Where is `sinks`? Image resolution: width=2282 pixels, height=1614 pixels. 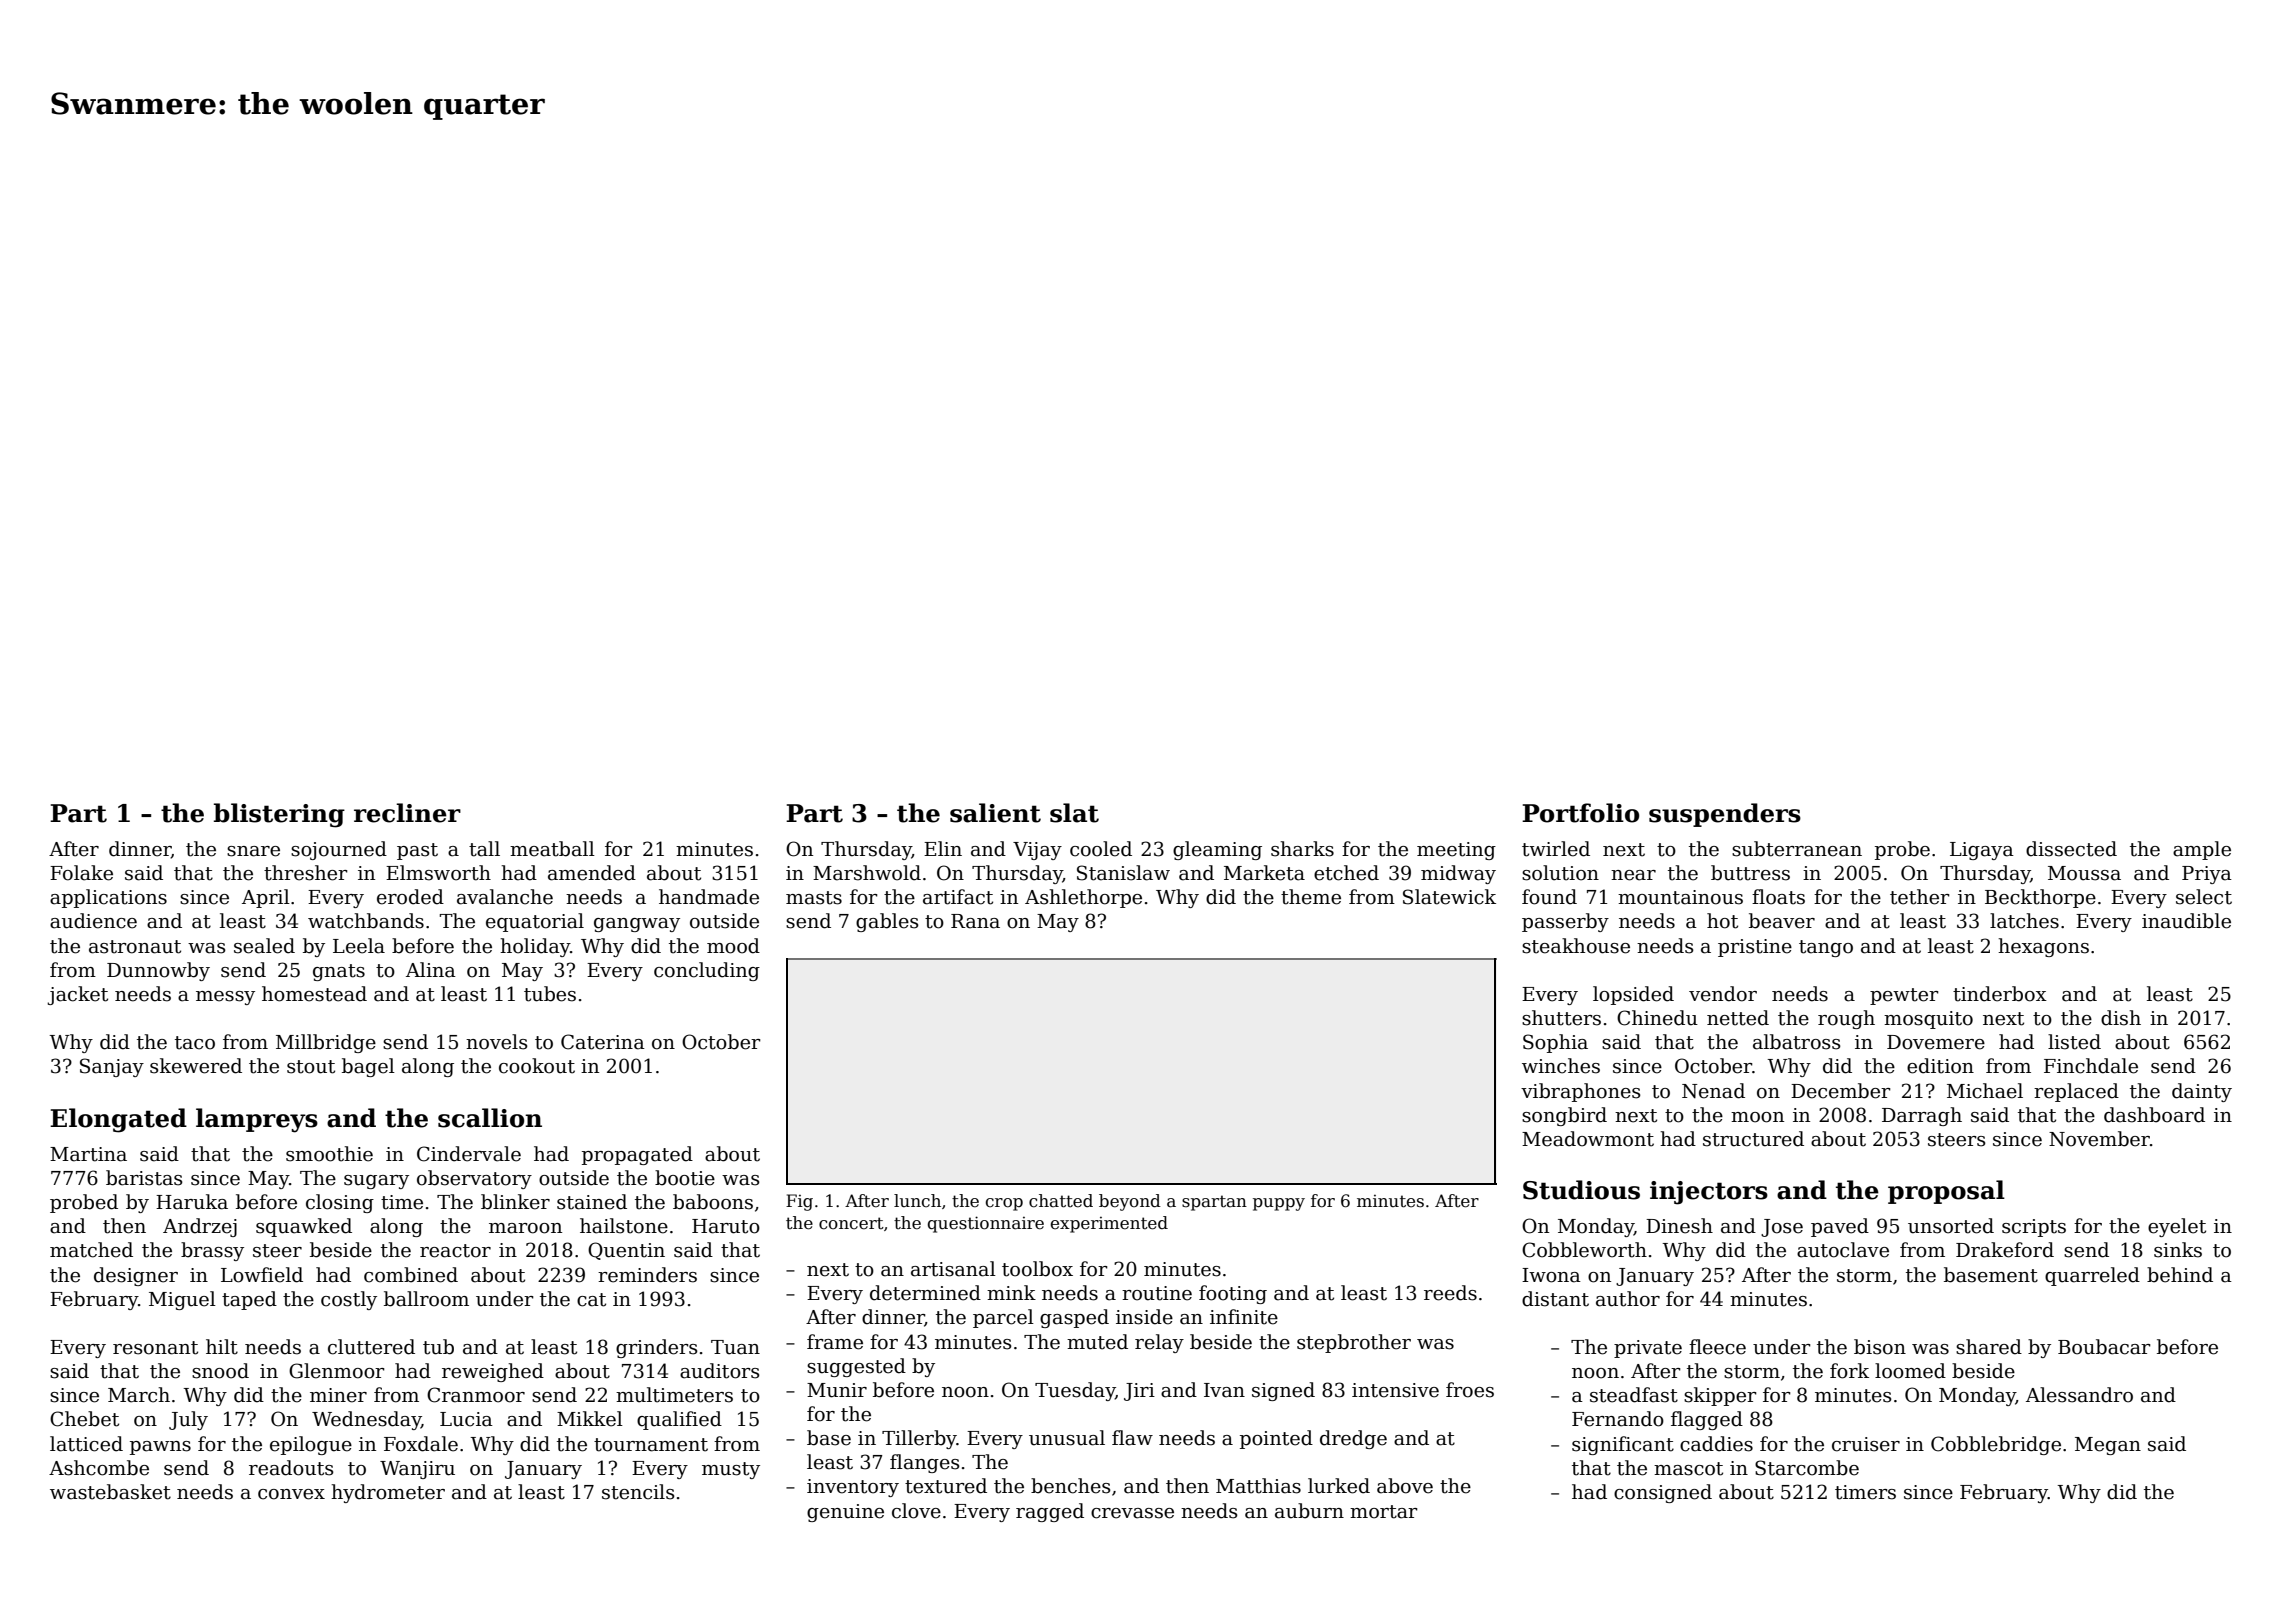 sinks is located at coordinates (2178, 1250).
